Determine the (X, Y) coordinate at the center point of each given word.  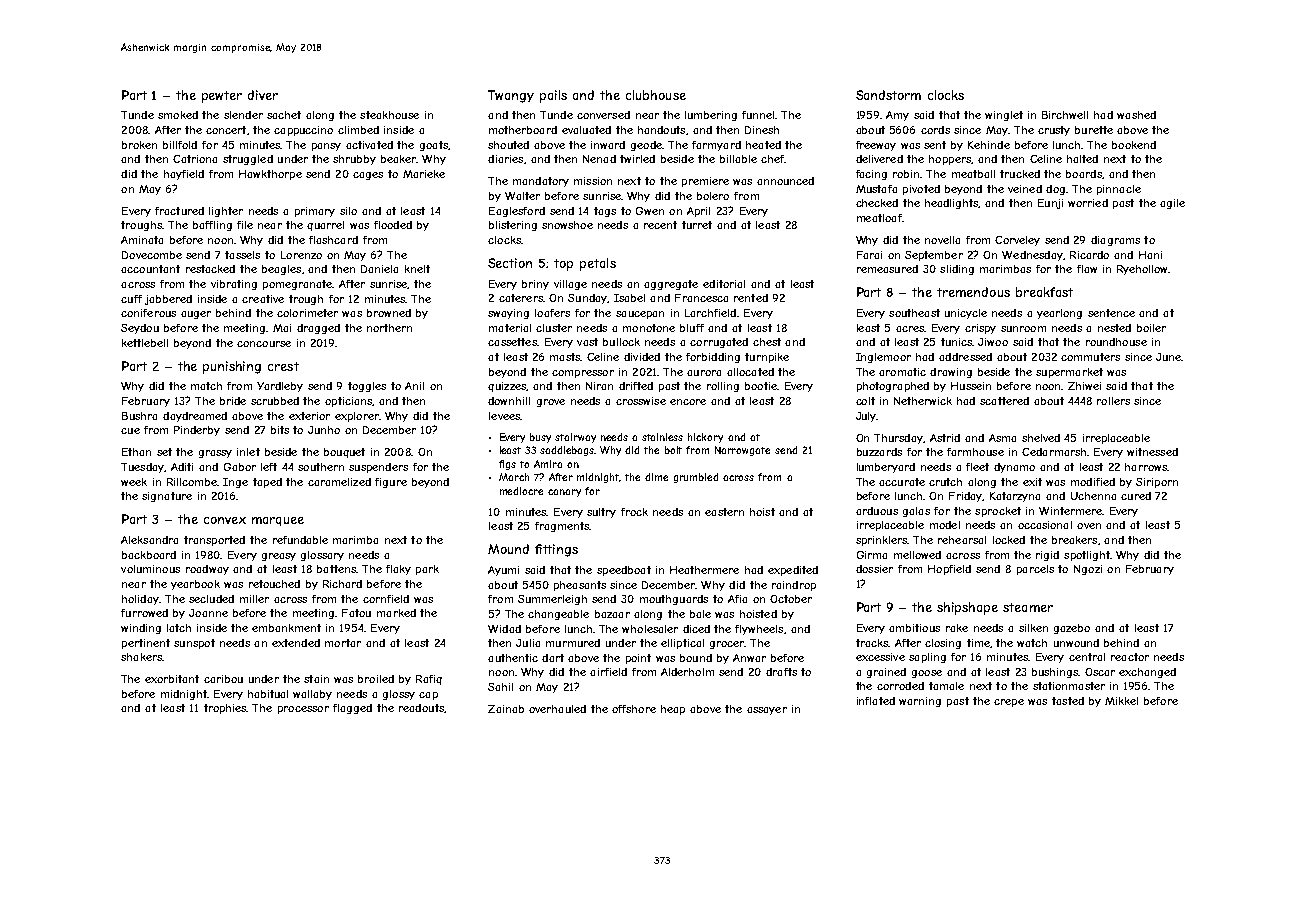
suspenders (378, 468)
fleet (977, 467)
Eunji (1050, 204)
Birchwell (1065, 115)
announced (785, 181)
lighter (226, 212)
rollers (1113, 401)
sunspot (194, 644)
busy (540, 438)
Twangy (511, 96)
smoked (178, 115)
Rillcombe (192, 482)
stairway (575, 438)
